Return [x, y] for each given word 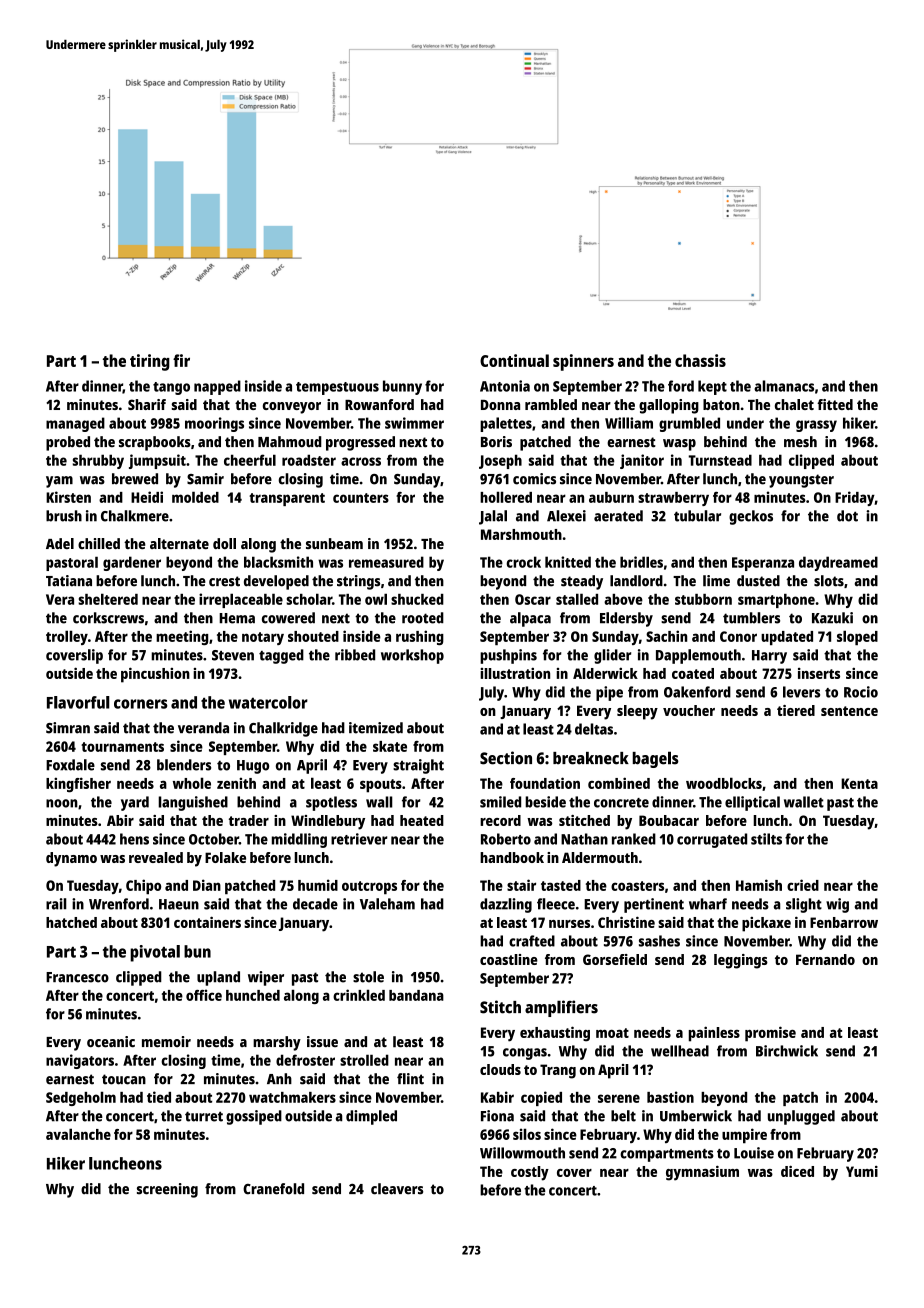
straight [418, 766]
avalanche [78, 1134]
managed [75, 424]
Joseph [500, 461]
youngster [801, 481]
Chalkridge [283, 729]
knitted [568, 562]
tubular [697, 516]
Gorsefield [615, 959]
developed [276, 582]
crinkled [359, 995]
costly [530, 1173]
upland [218, 978]
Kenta [859, 783]
